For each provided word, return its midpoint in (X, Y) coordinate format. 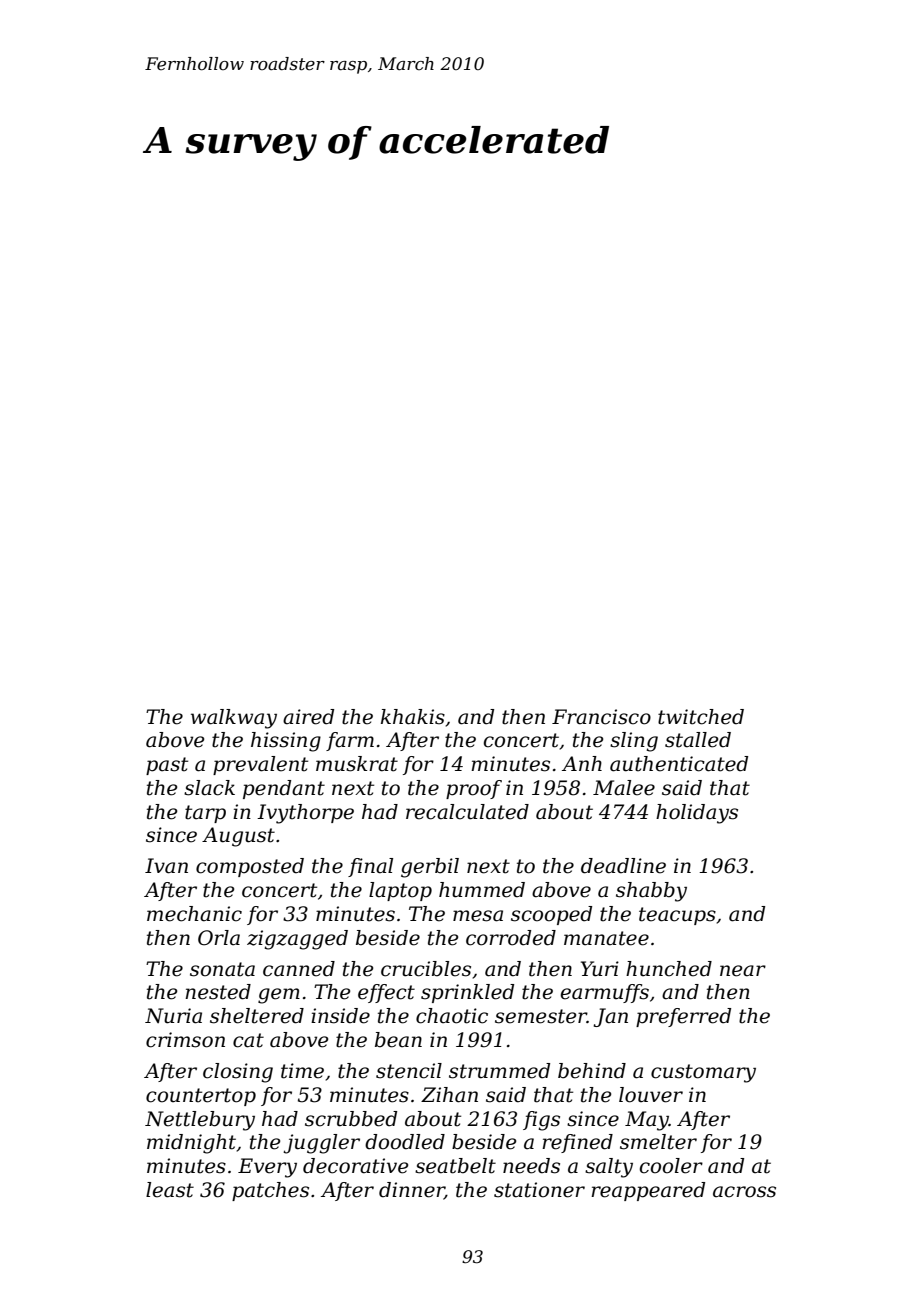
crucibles (426, 969)
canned (299, 969)
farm (350, 741)
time (302, 1071)
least (170, 1190)
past (167, 766)
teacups (677, 916)
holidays (697, 814)
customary (703, 1073)
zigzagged (297, 940)
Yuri (600, 969)
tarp (205, 814)
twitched (701, 717)
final (370, 867)
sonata (222, 969)
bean (398, 1040)
